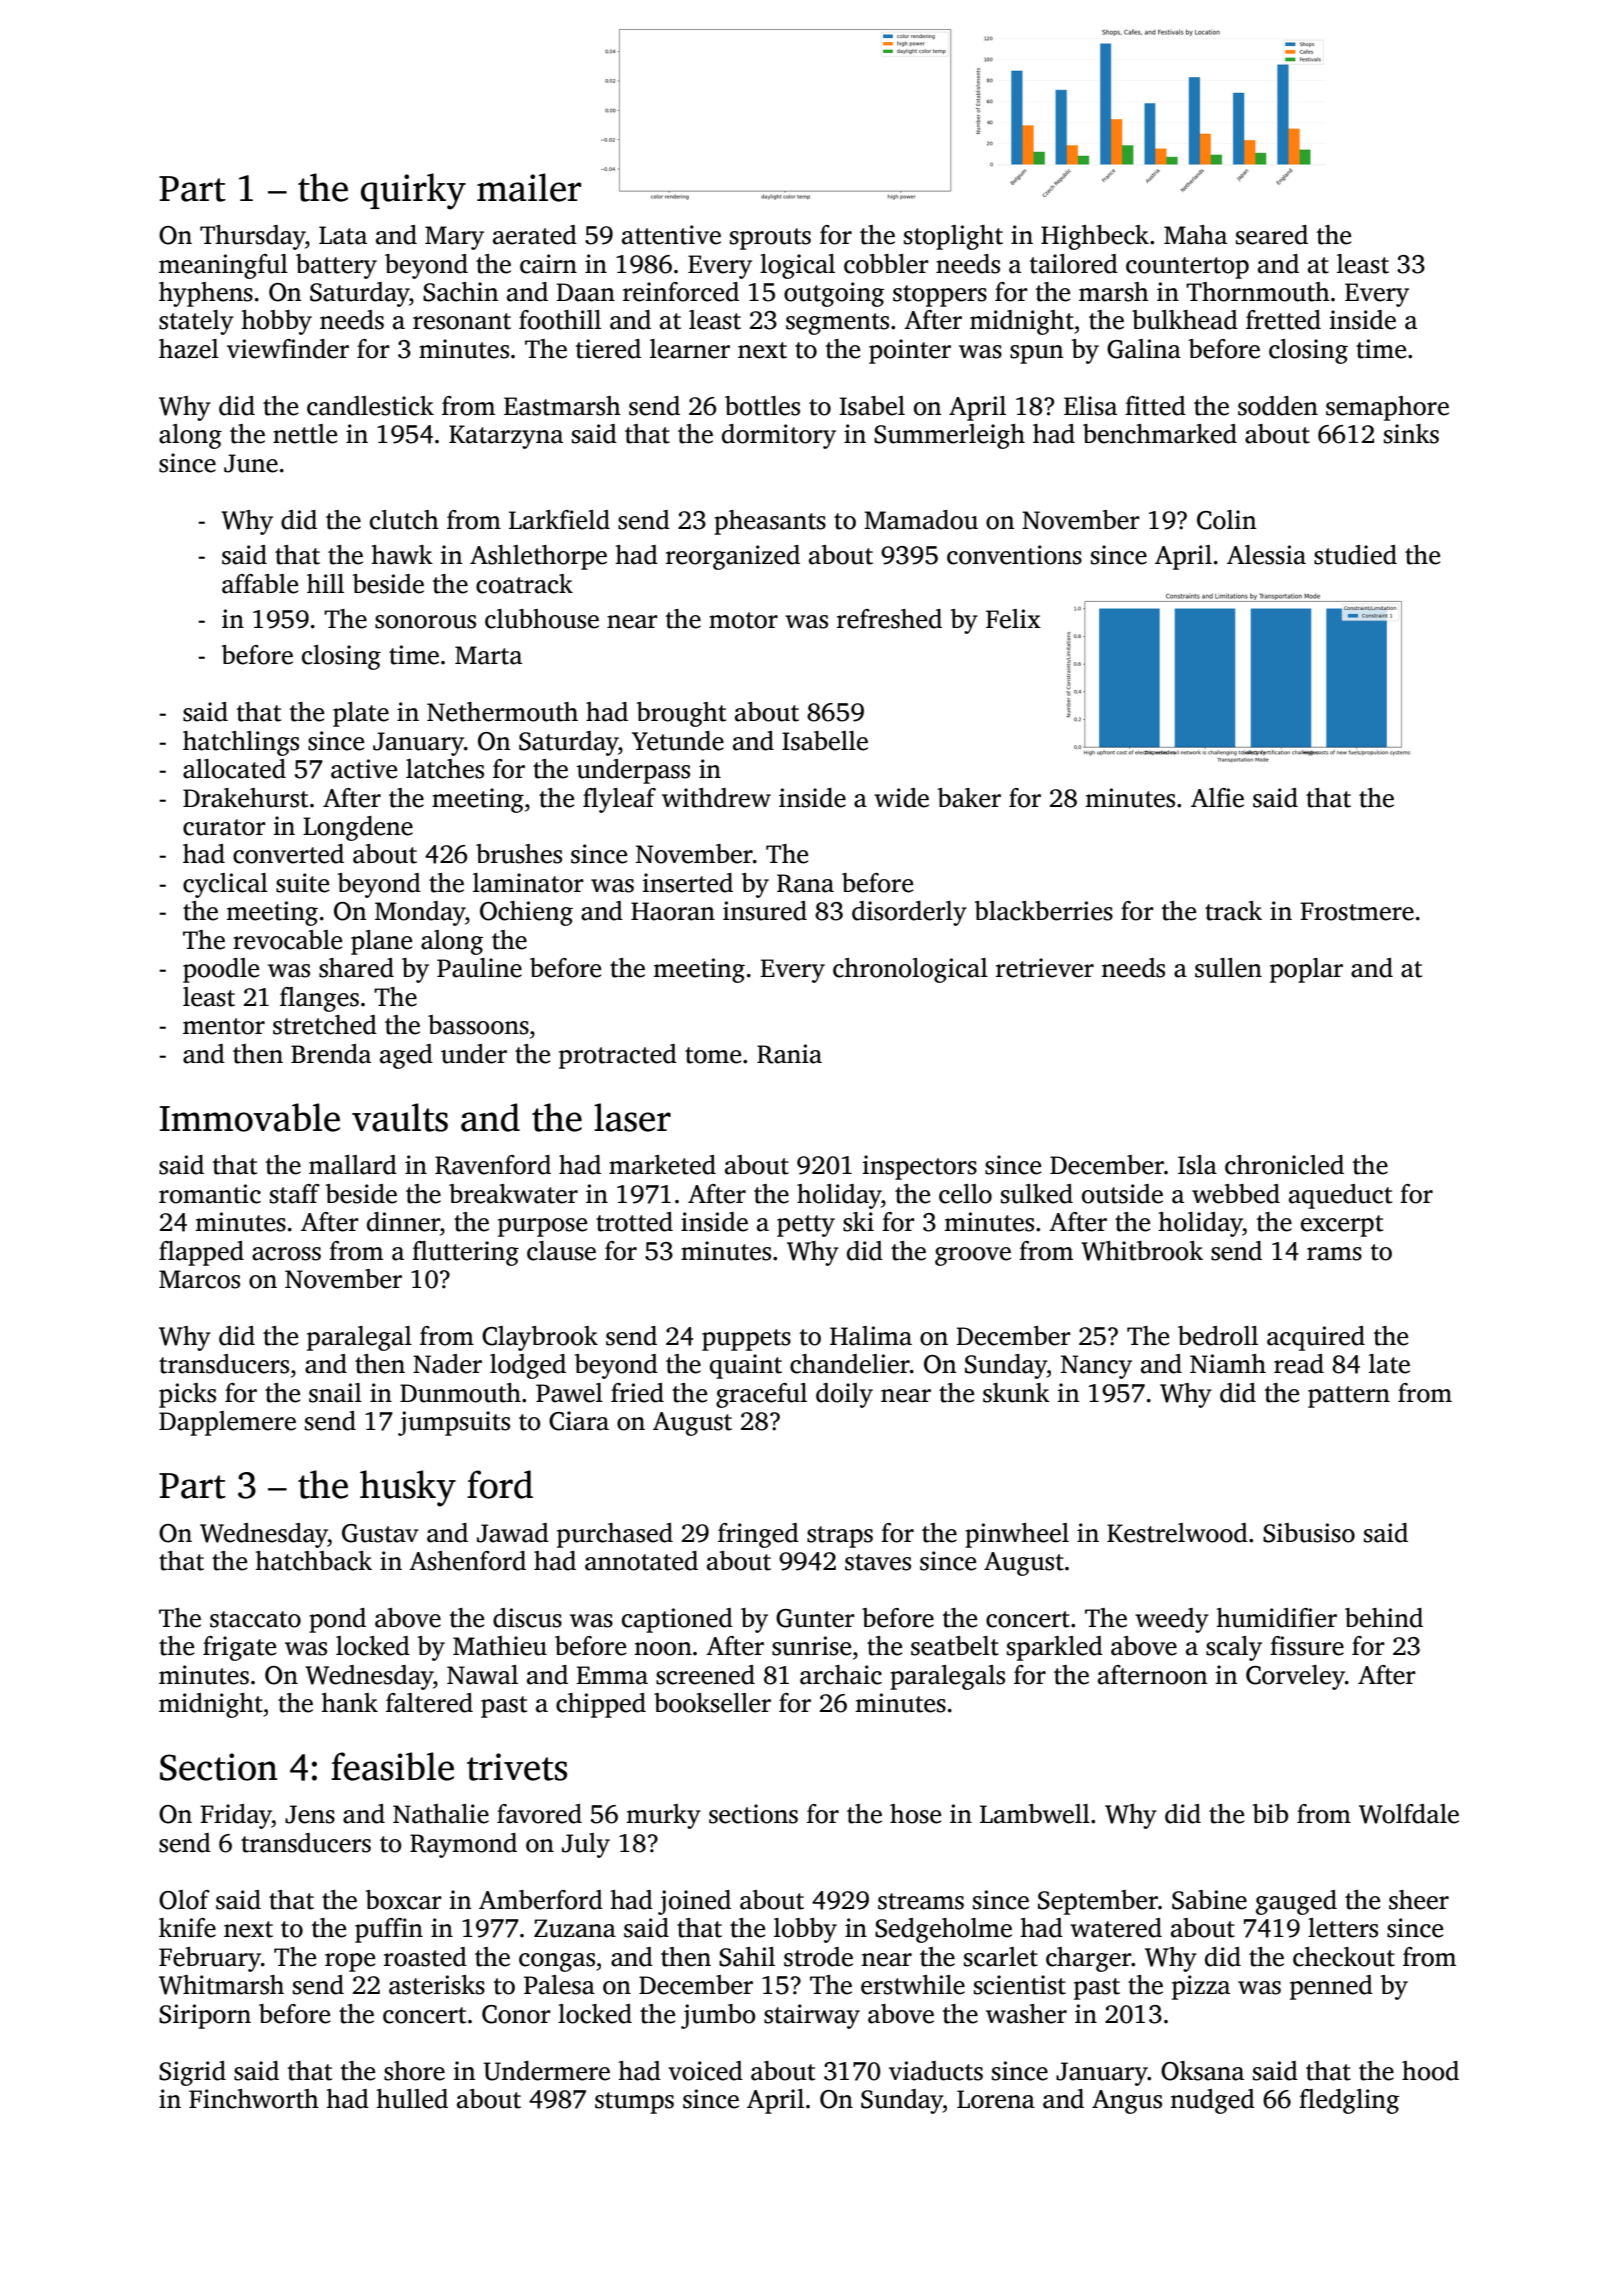 The height and width of the page is (2292, 1620). What do you see at coordinates (770, 239) in the page?
I see `sprouts` at bounding box center [770, 239].
